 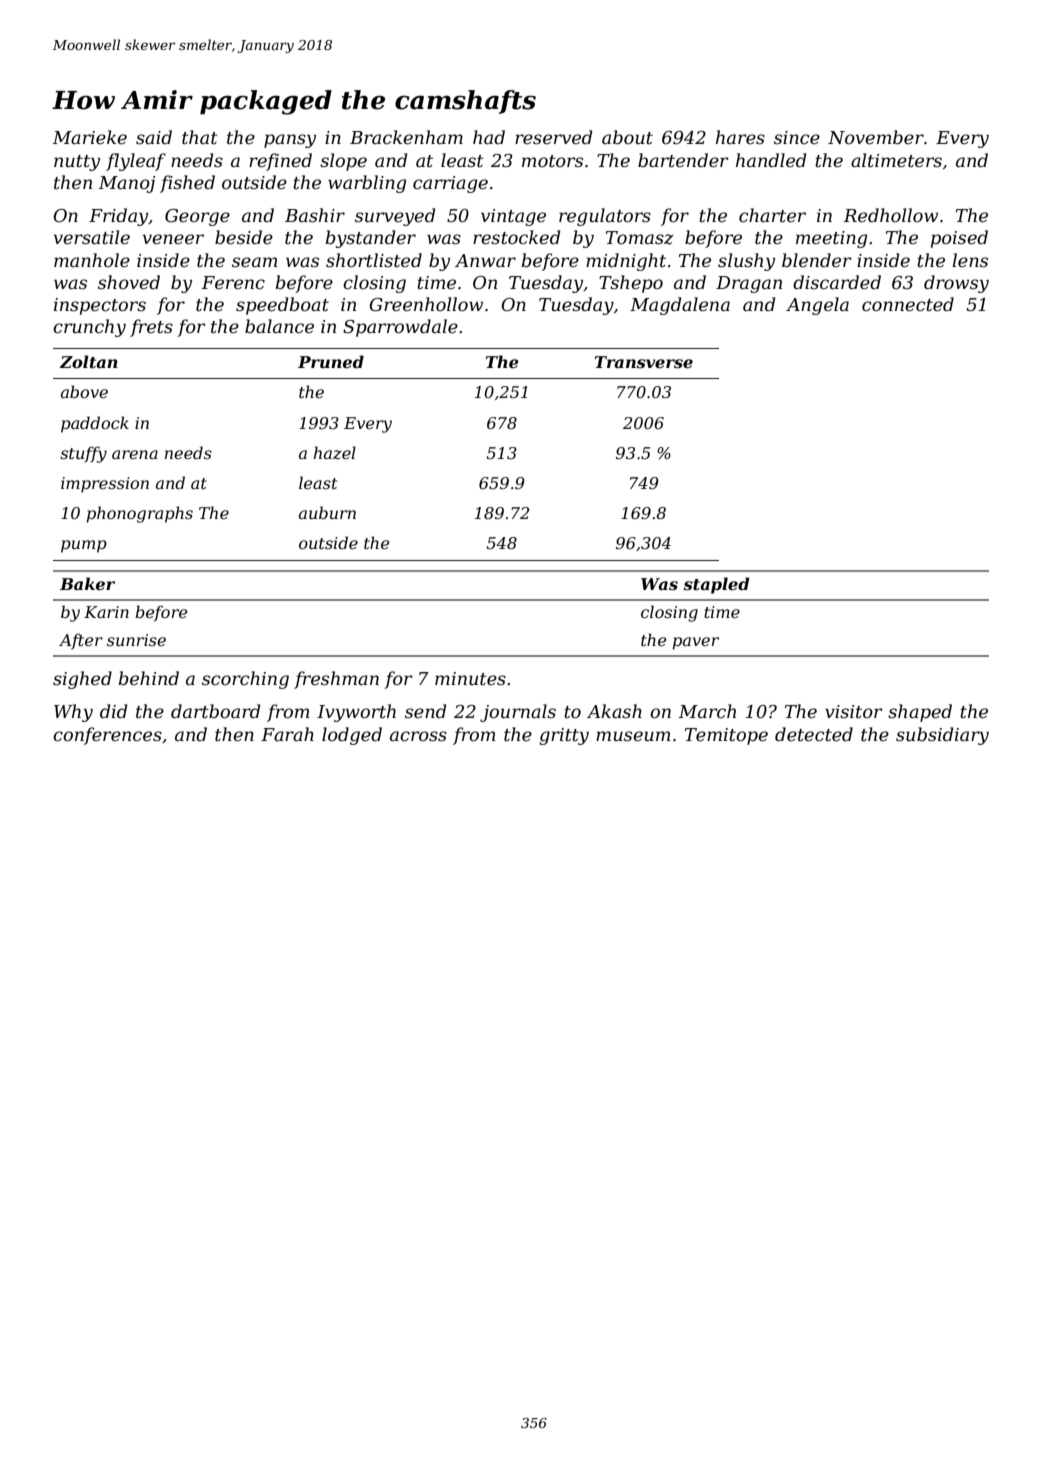 What do you see at coordinates (84, 391) in the screenshot?
I see `above` at bounding box center [84, 391].
